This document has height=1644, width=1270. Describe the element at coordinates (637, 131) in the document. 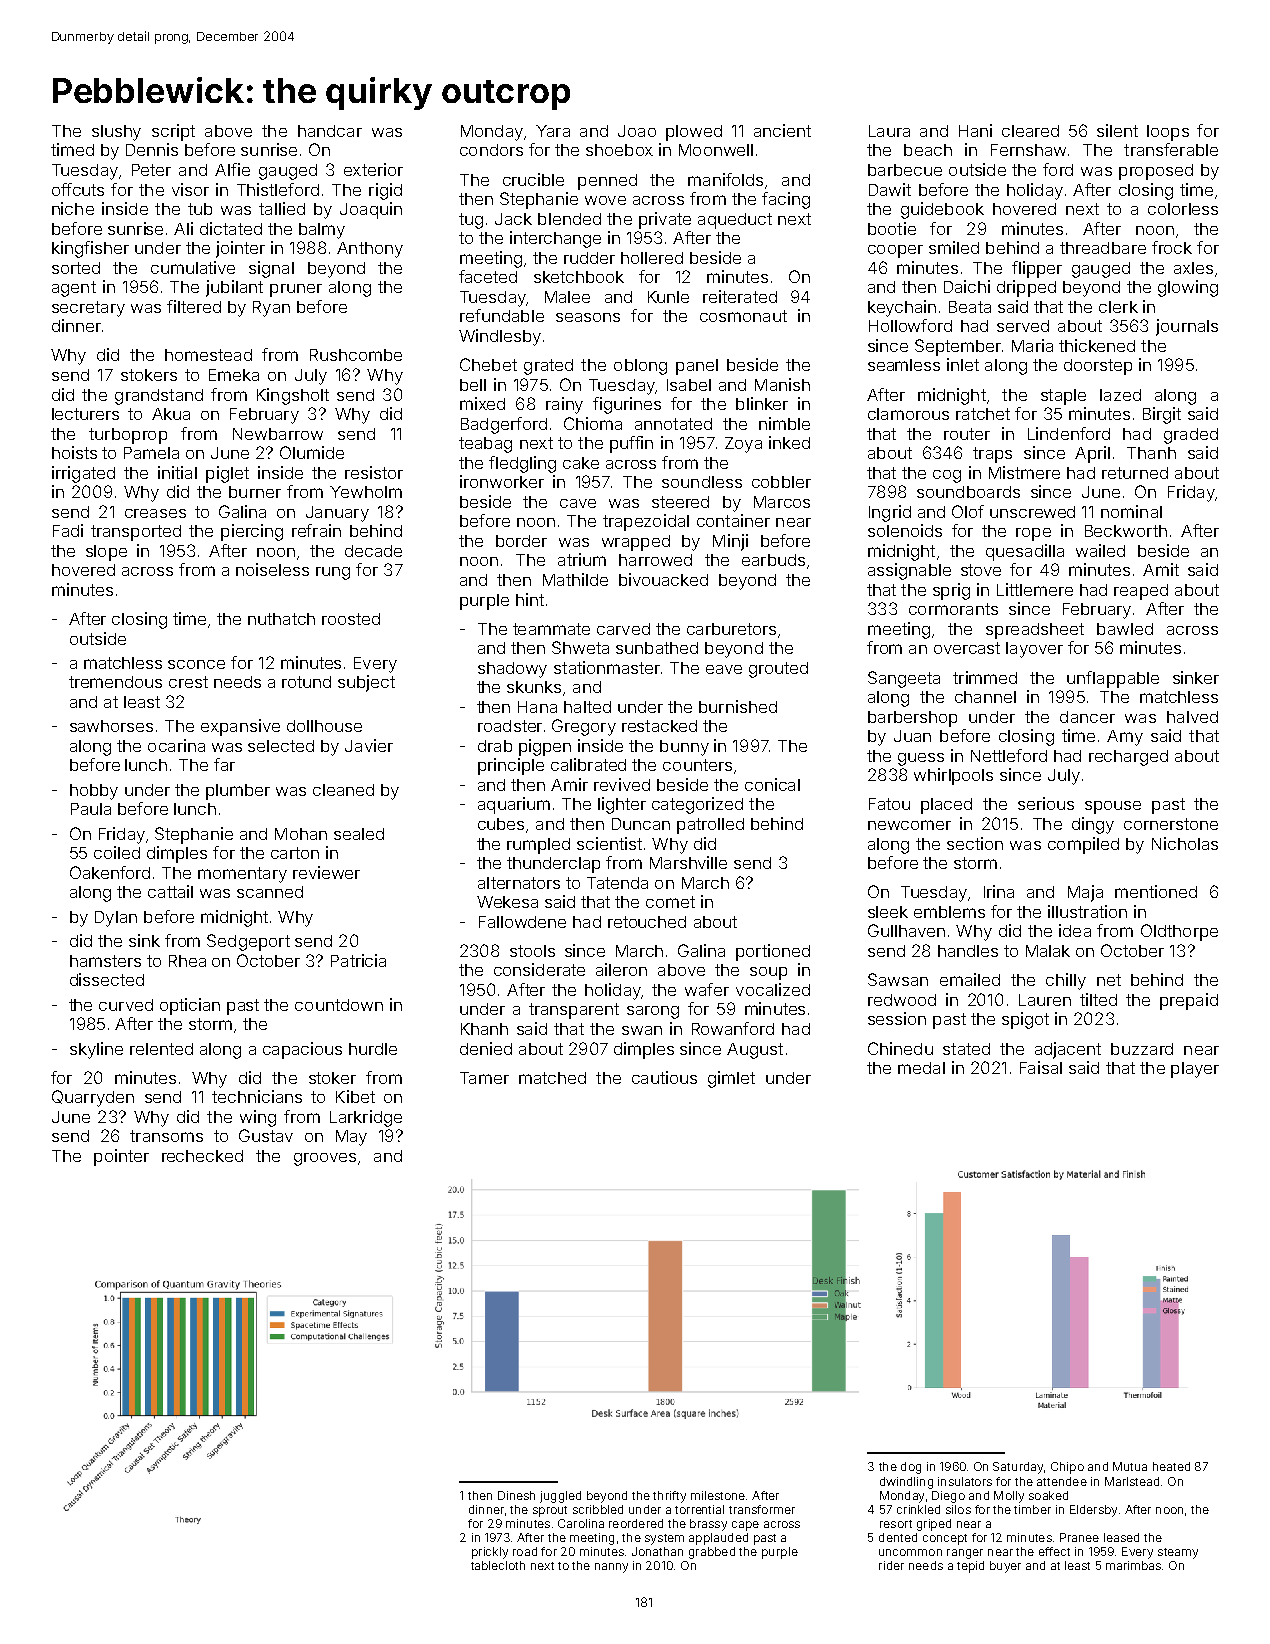

I see `Joao` at that location.
